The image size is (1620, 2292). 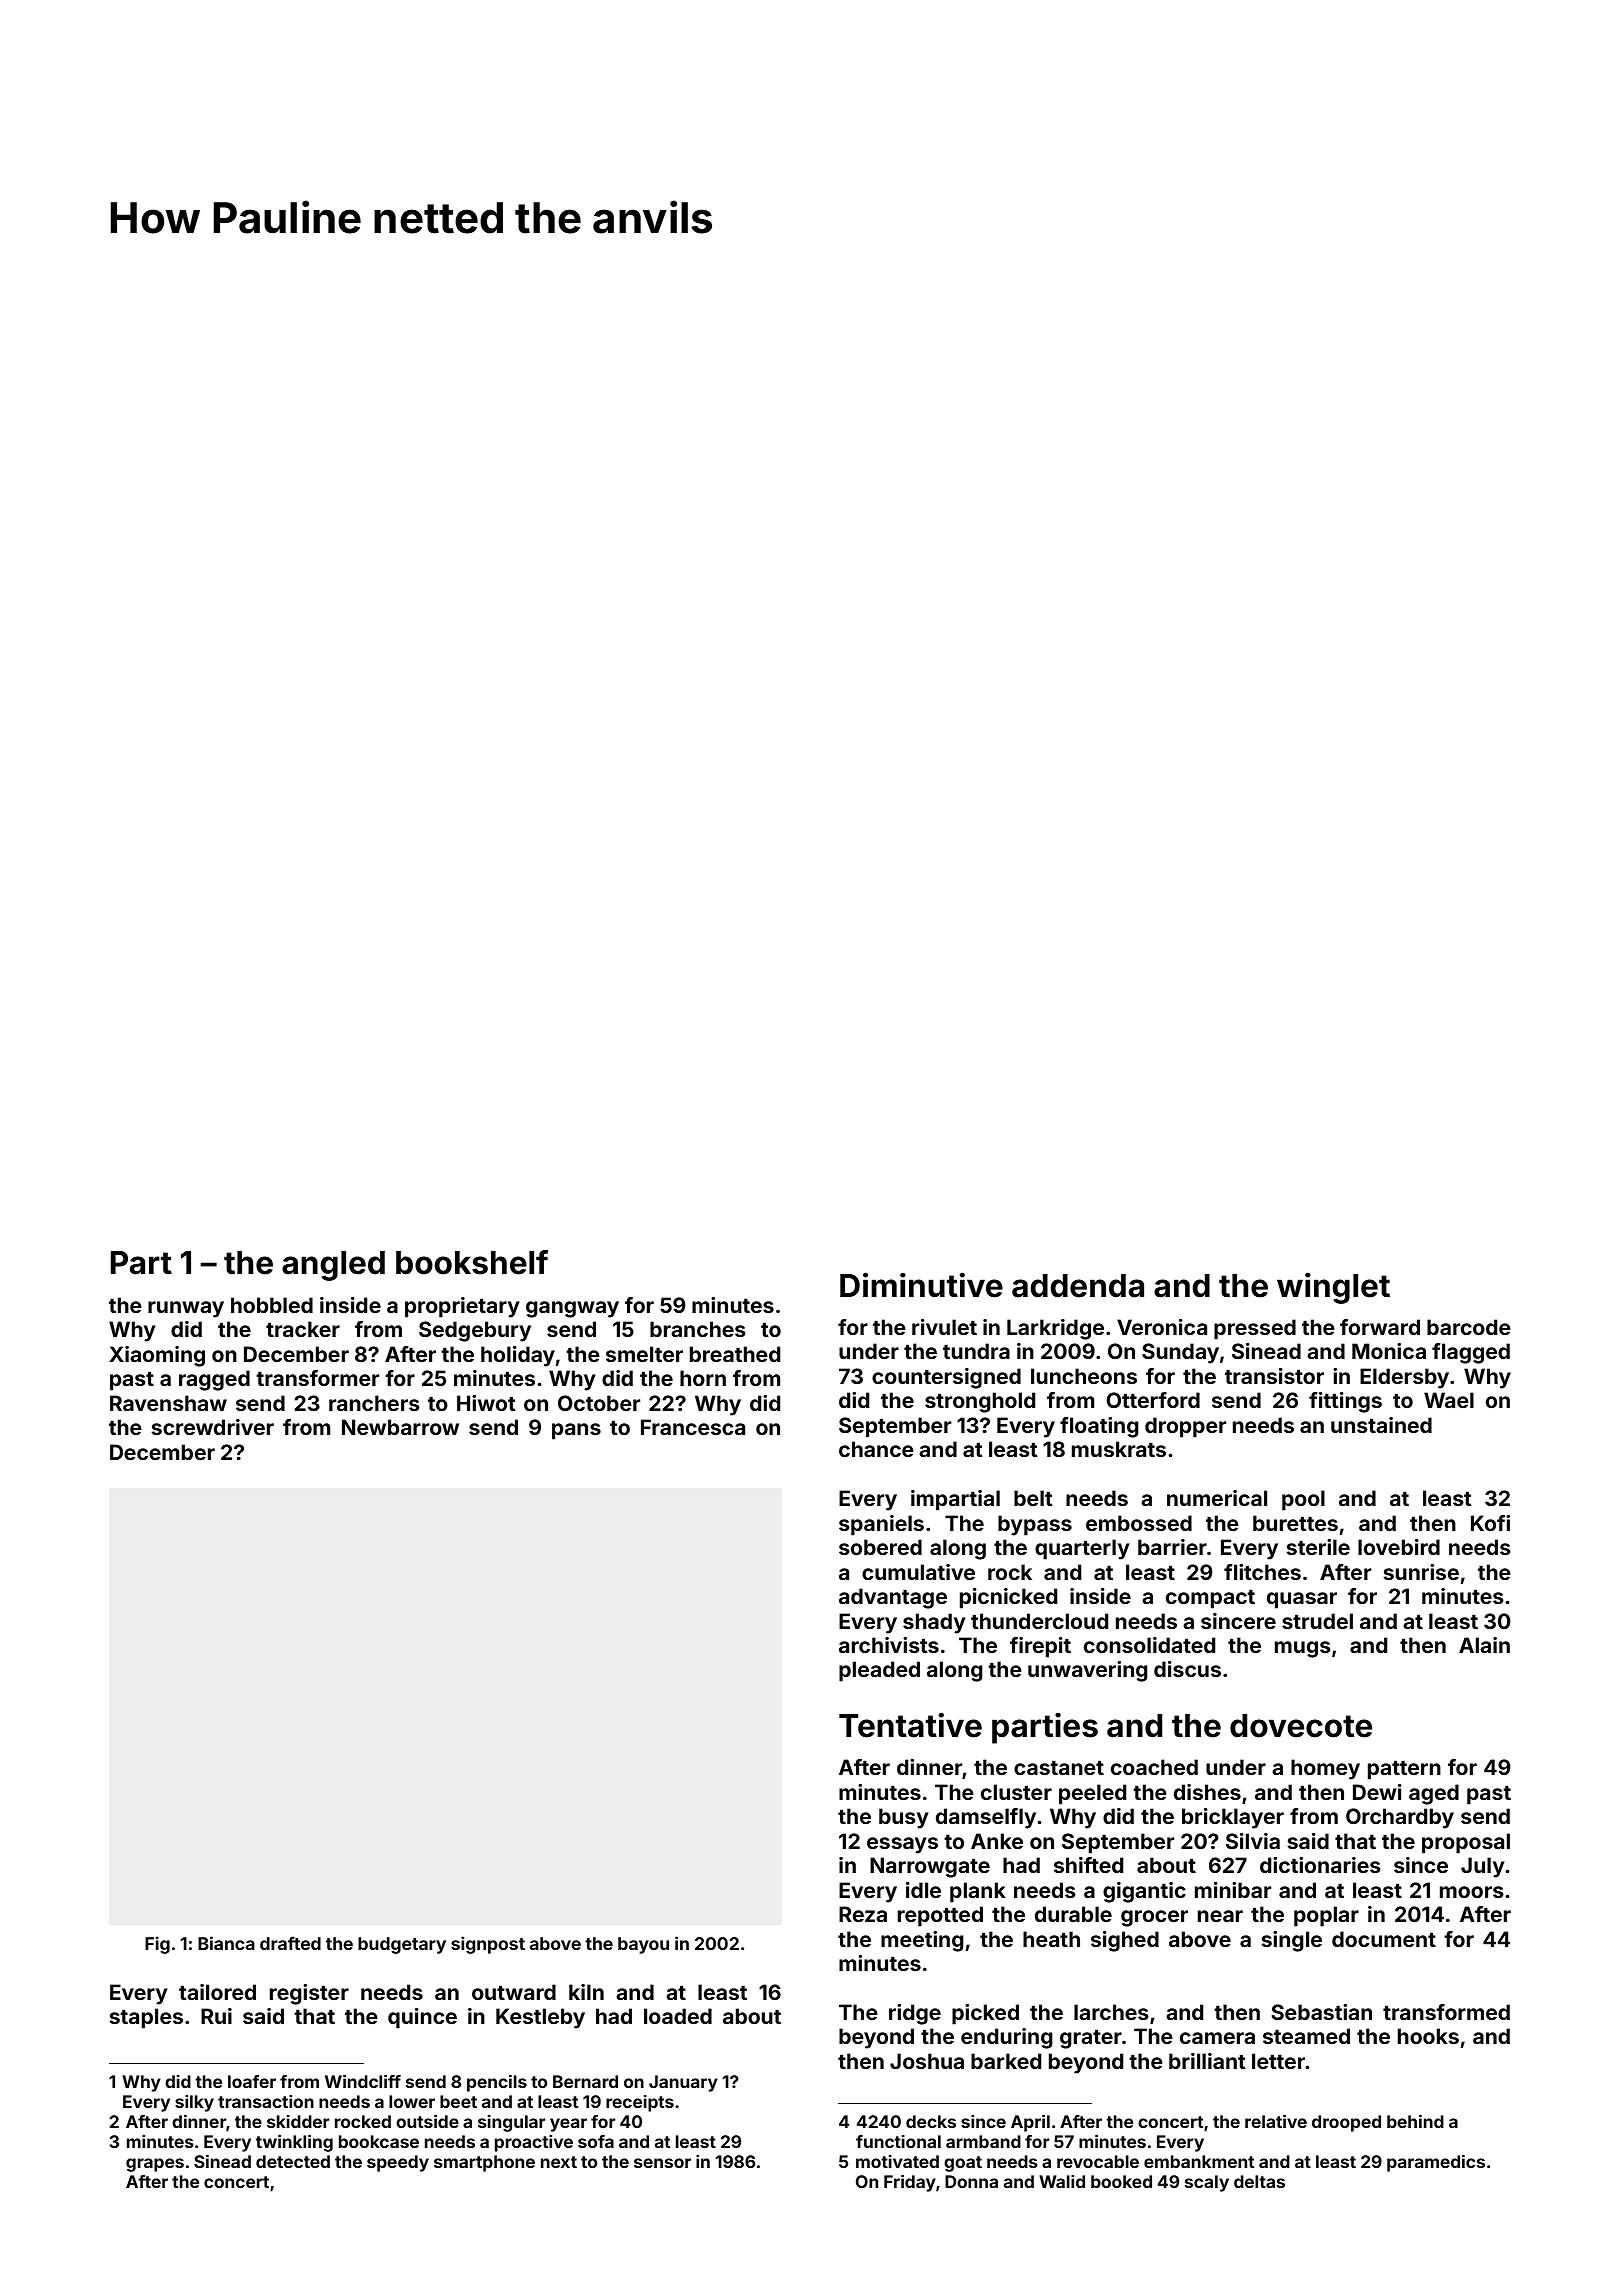 What do you see at coordinates (1484, 1645) in the screenshot?
I see `Alain` at bounding box center [1484, 1645].
